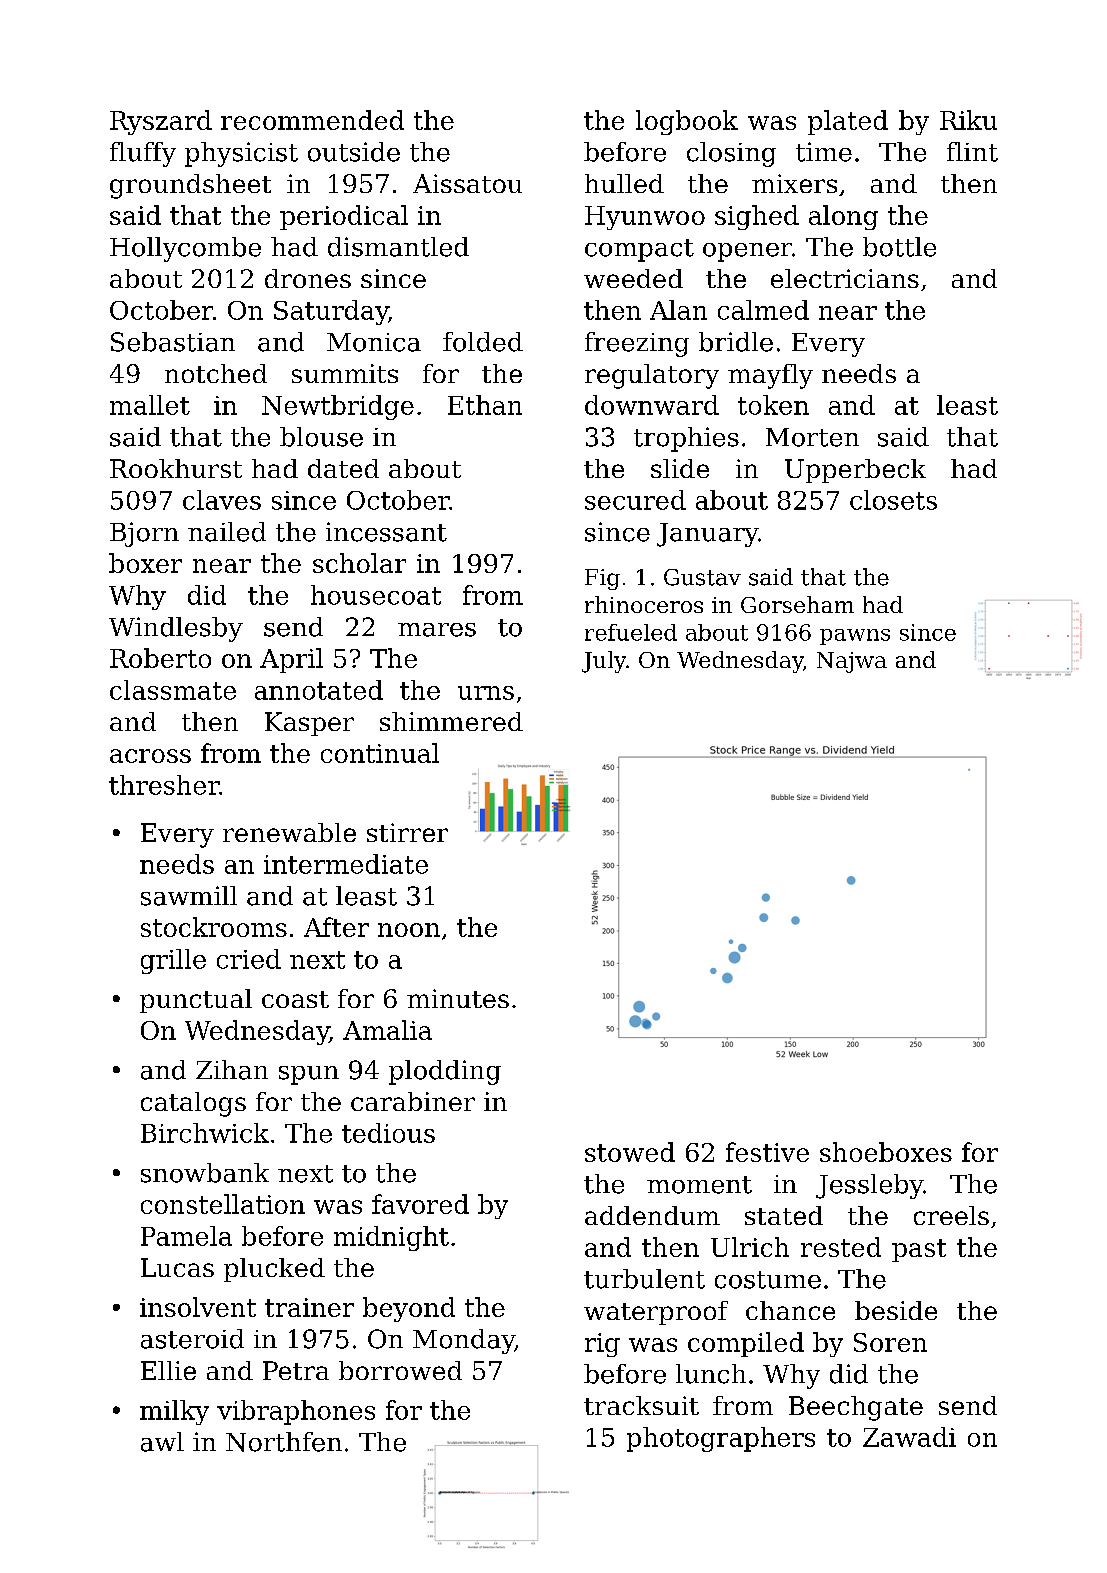 The height and width of the image is (1573, 1107). I want to click on tracksuit, so click(641, 1405).
